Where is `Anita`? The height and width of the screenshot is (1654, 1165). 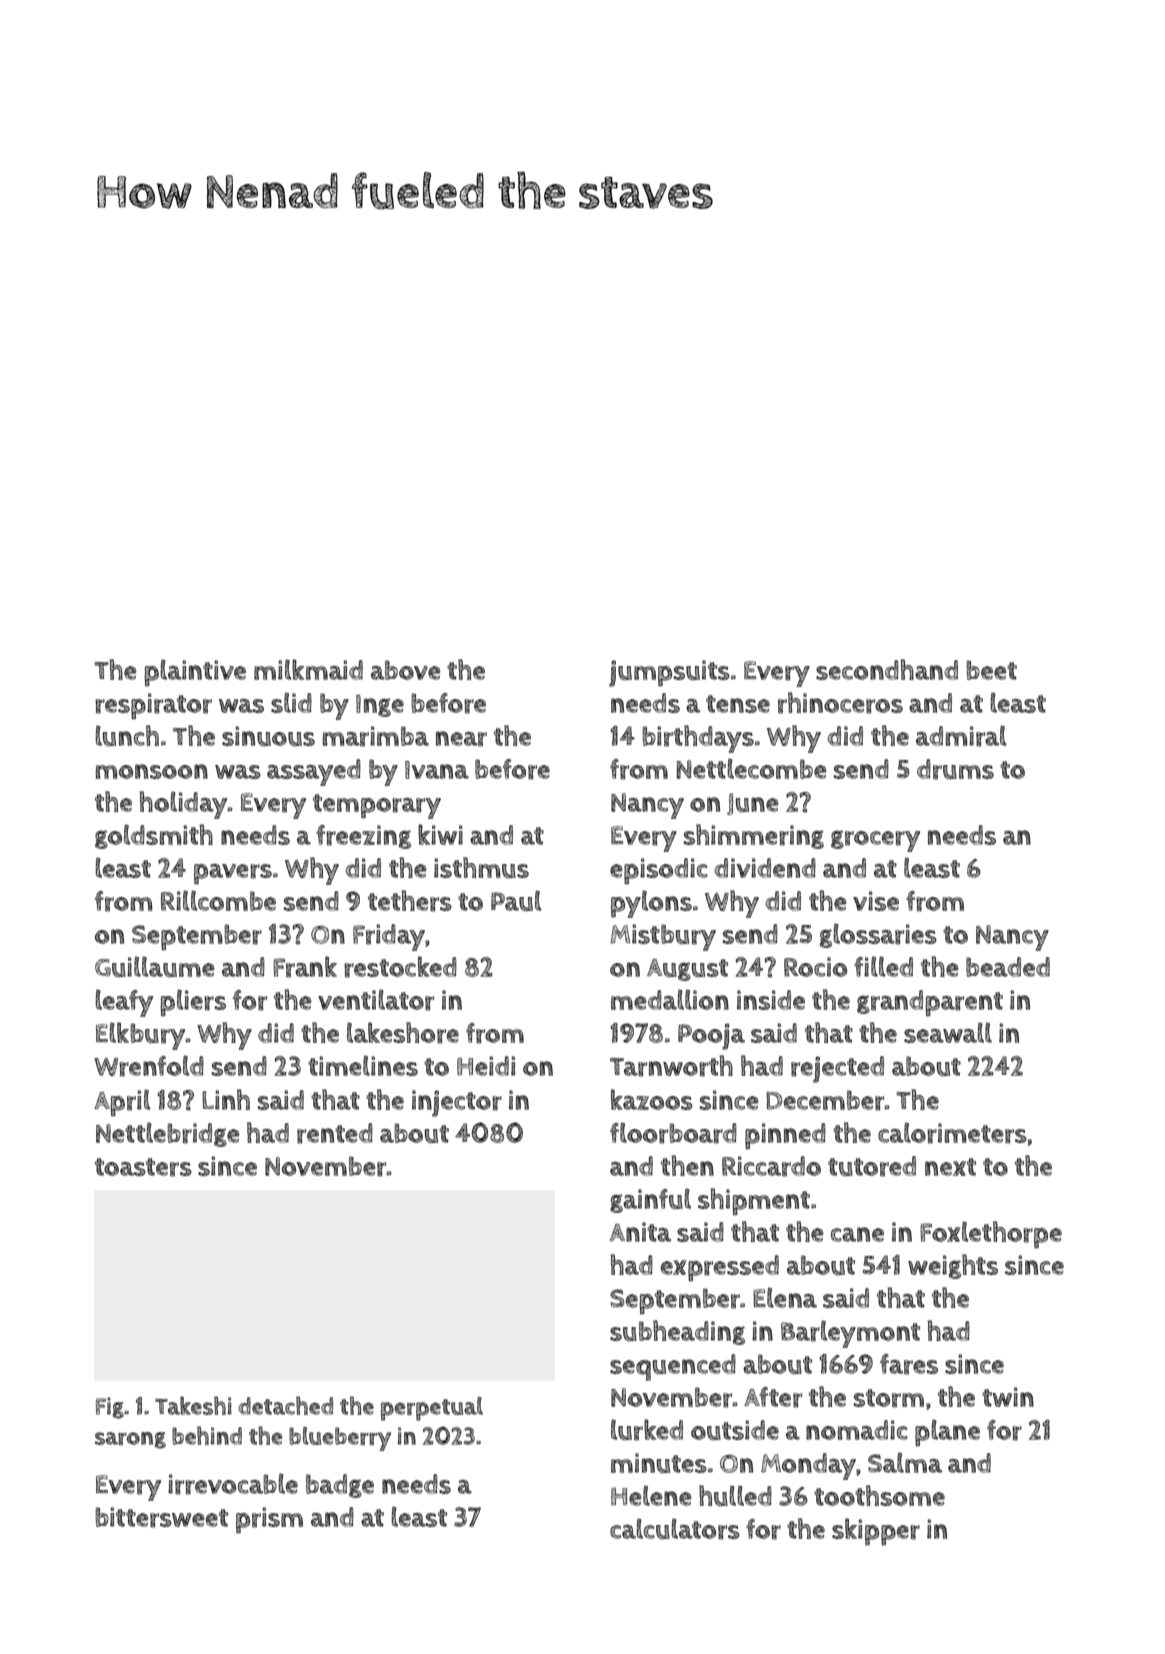
Anita is located at coordinates (640, 1232).
